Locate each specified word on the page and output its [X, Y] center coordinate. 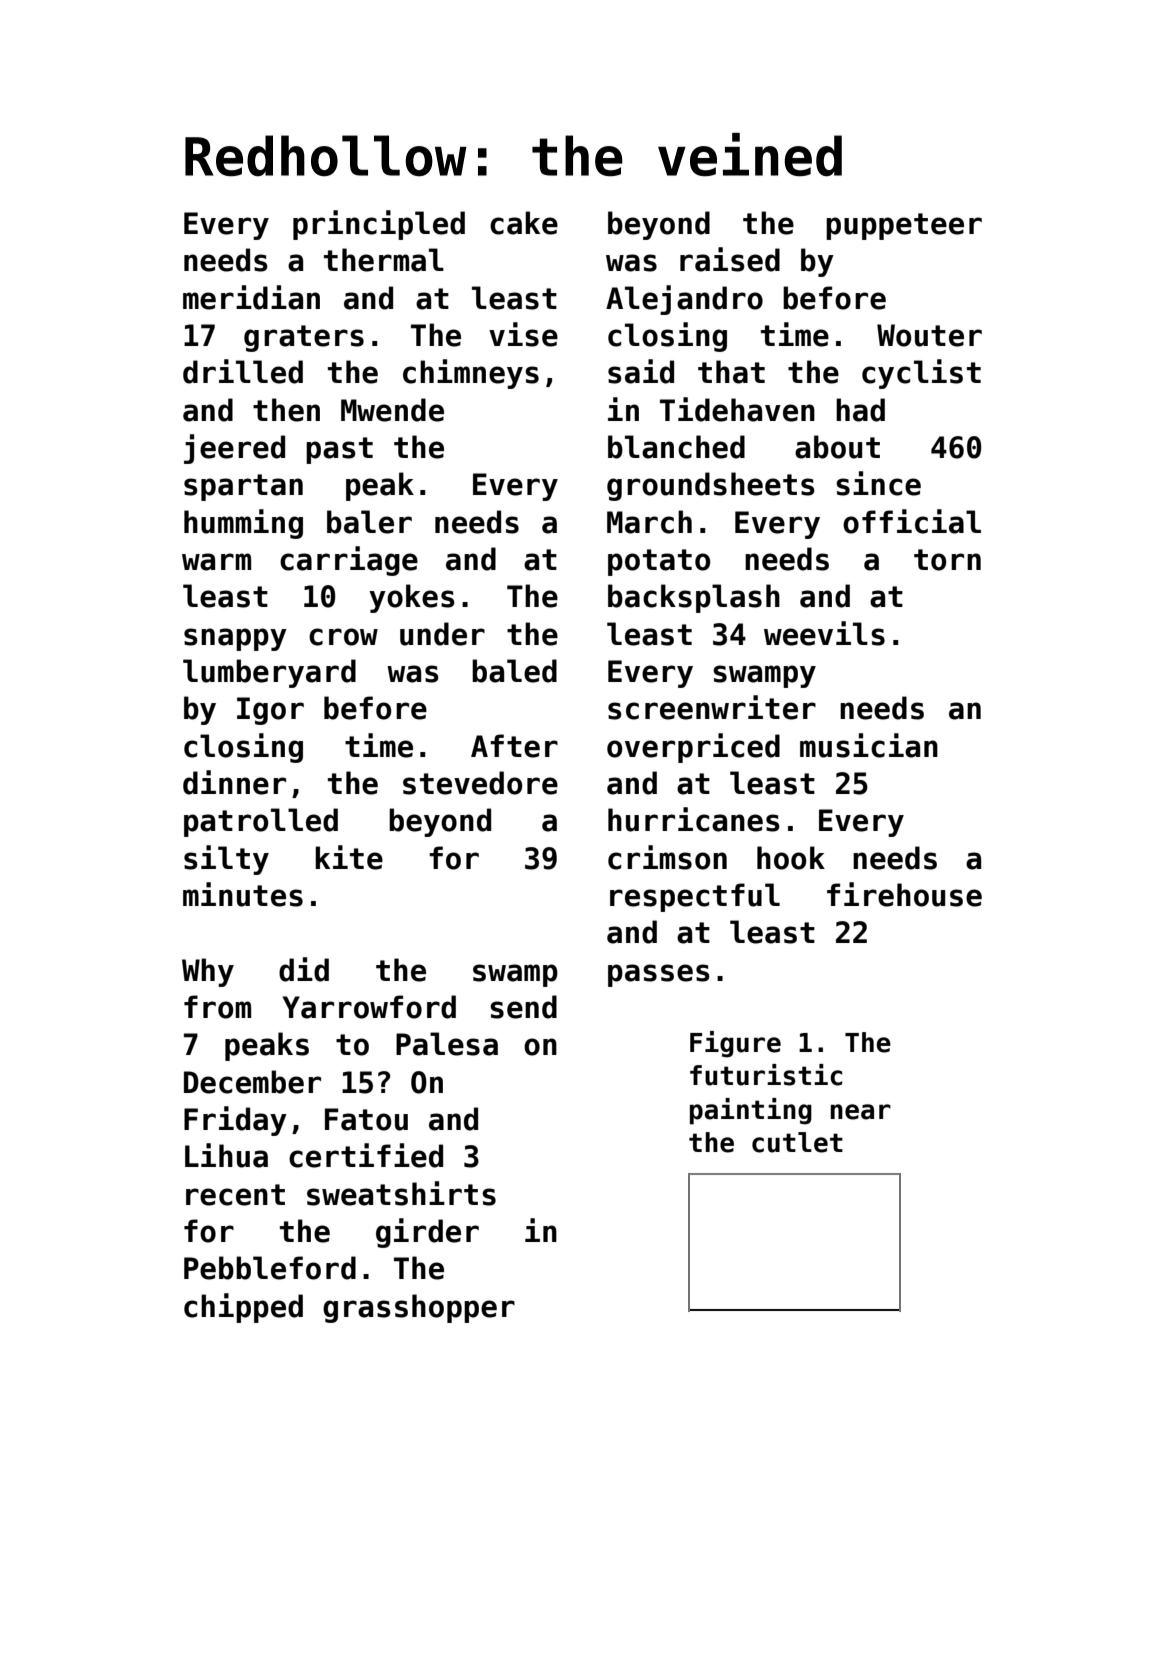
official [912, 521]
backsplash [694, 598]
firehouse [904, 894]
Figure [735, 1044]
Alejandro [684, 300]
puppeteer [904, 226]
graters [304, 338]
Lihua [226, 1155]
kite [349, 857]
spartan [243, 487]
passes [659, 975]
